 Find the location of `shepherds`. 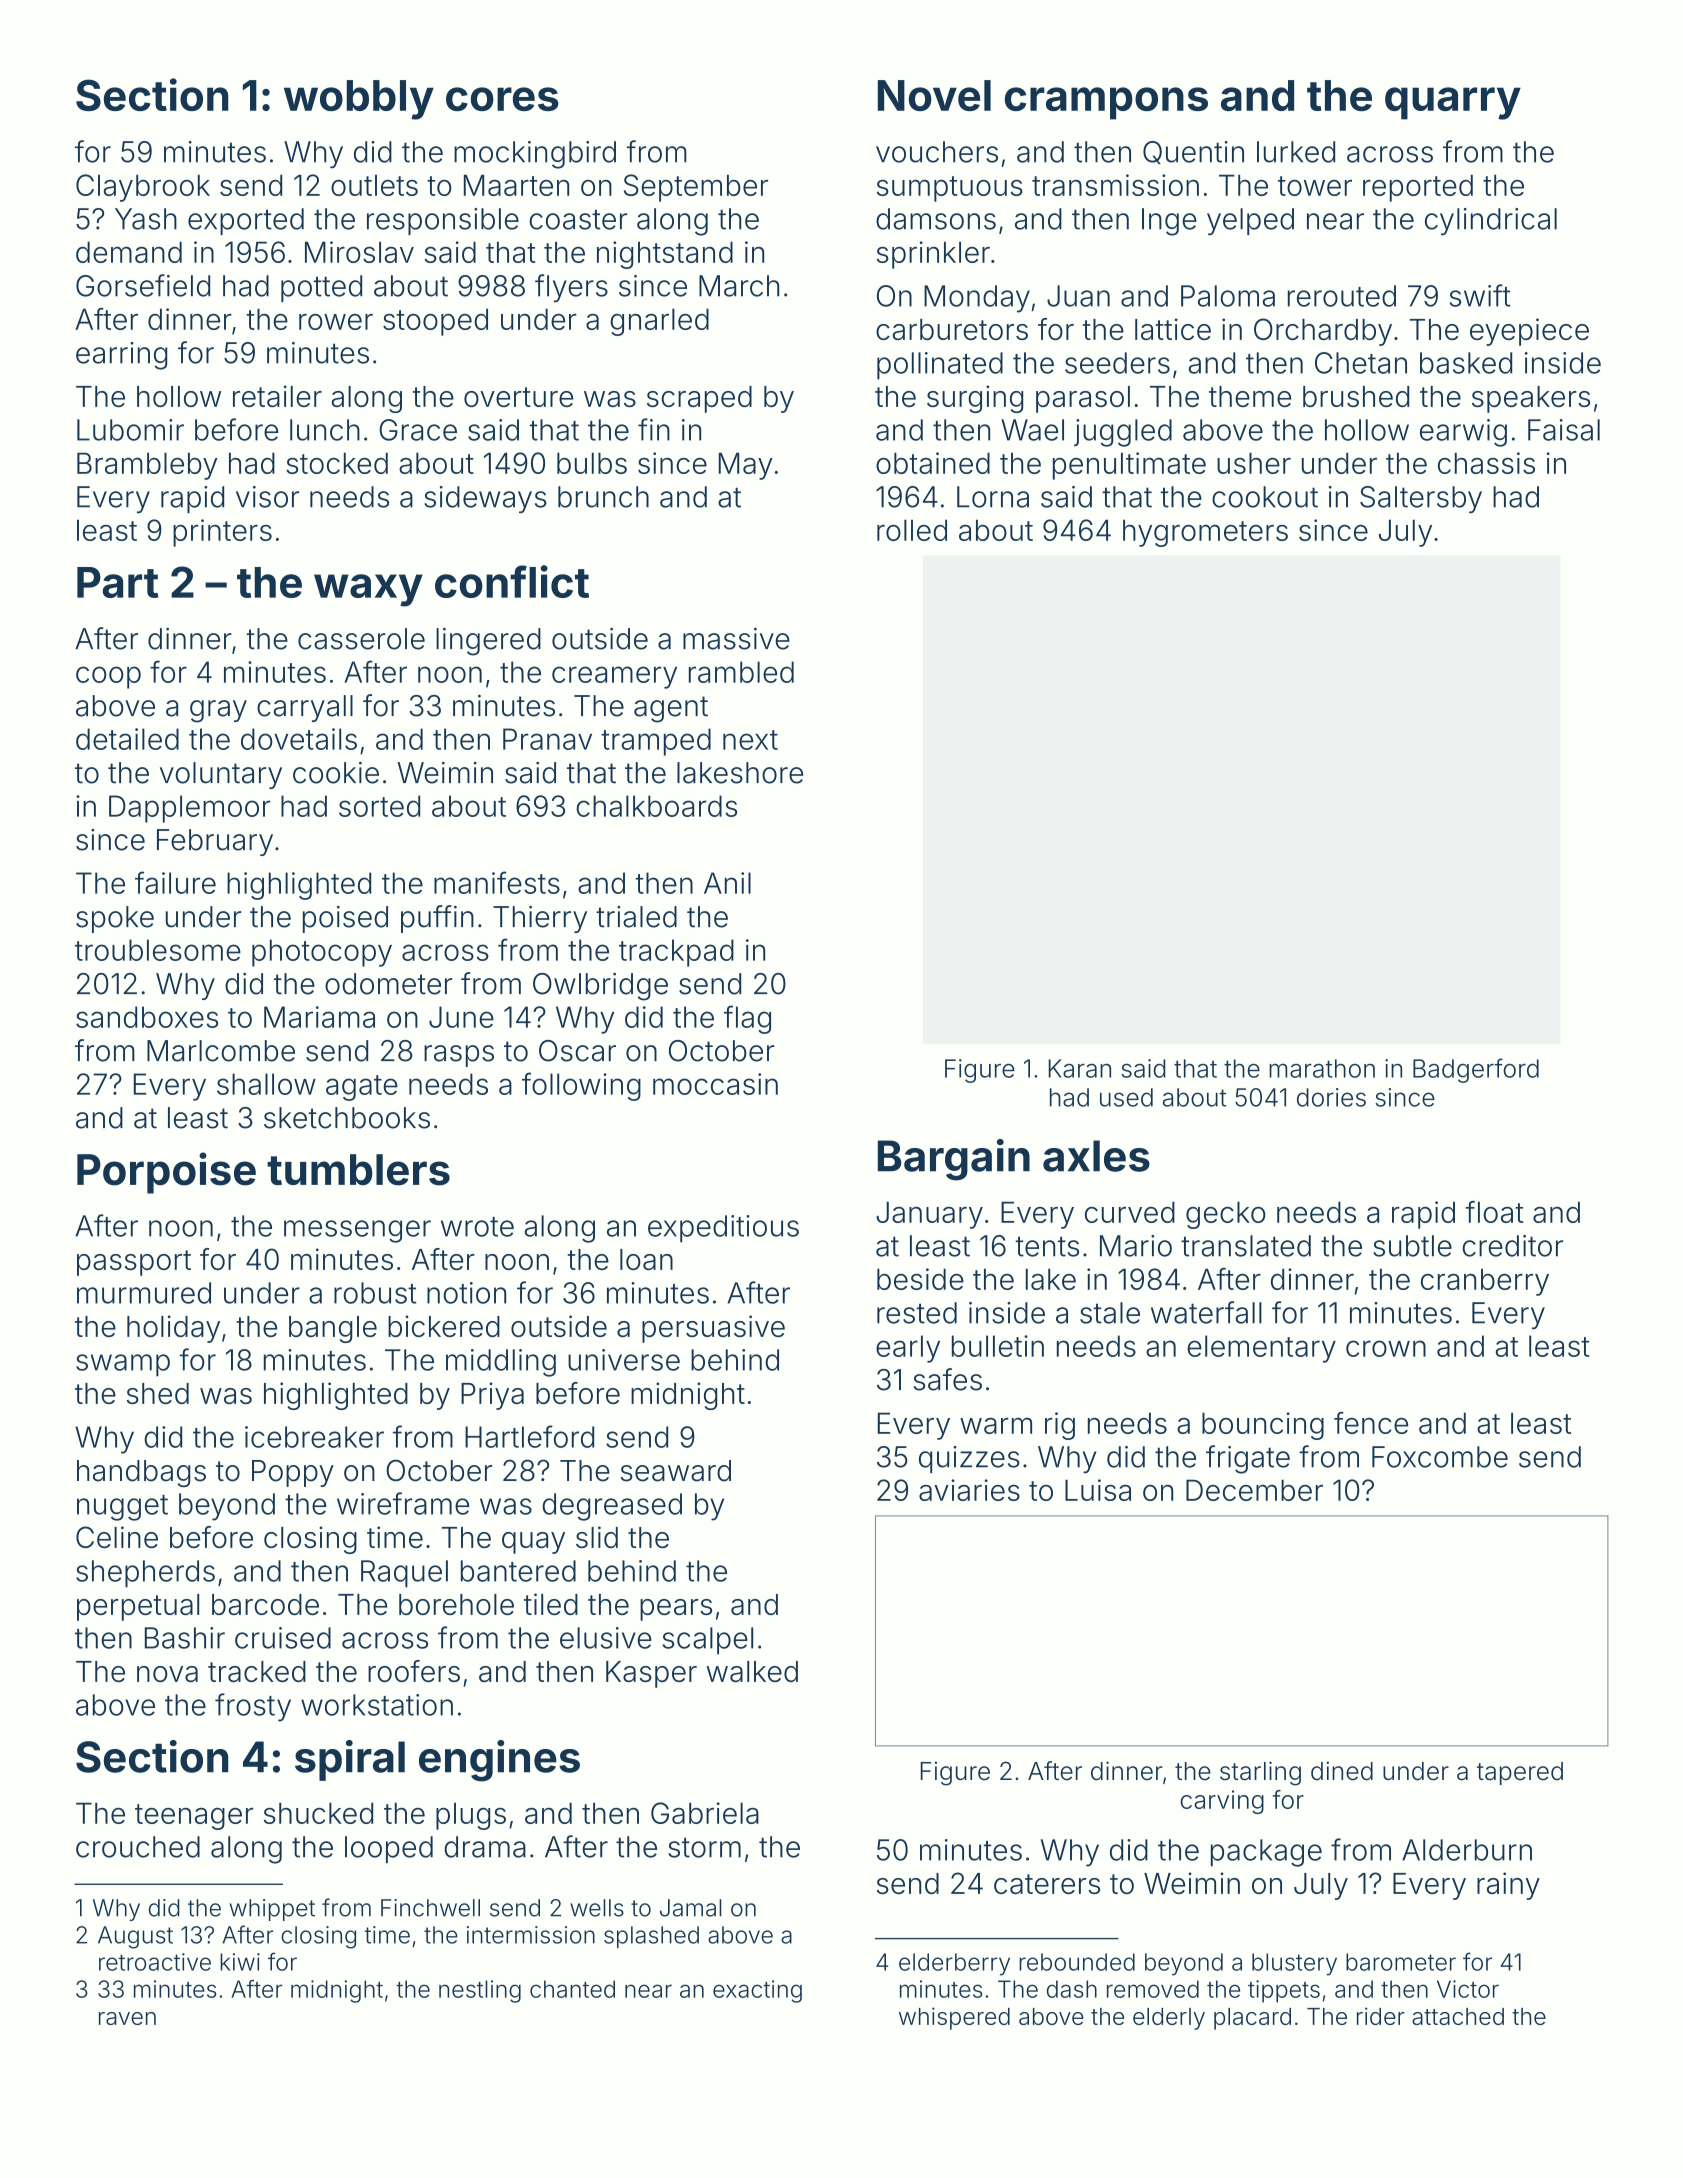

shepherds is located at coordinates (145, 1574).
